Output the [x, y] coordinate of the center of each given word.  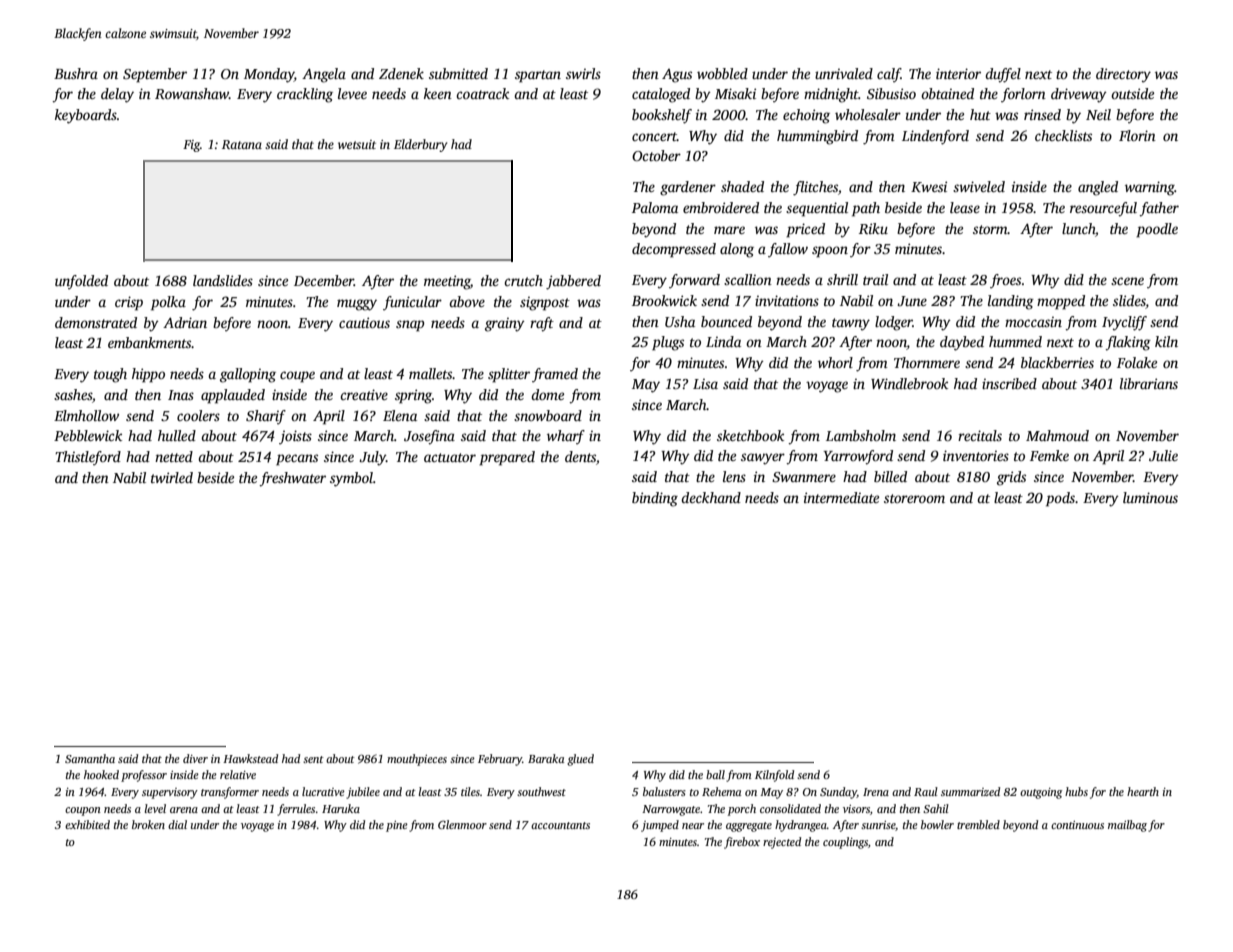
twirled [172, 477]
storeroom [914, 498]
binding [655, 499]
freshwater [292, 479]
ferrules [296, 810]
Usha [680, 321]
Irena [876, 792]
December [324, 280]
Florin [1137, 135]
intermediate [841, 497]
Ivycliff [1124, 323]
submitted [458, 73]
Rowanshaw [192, 93]
